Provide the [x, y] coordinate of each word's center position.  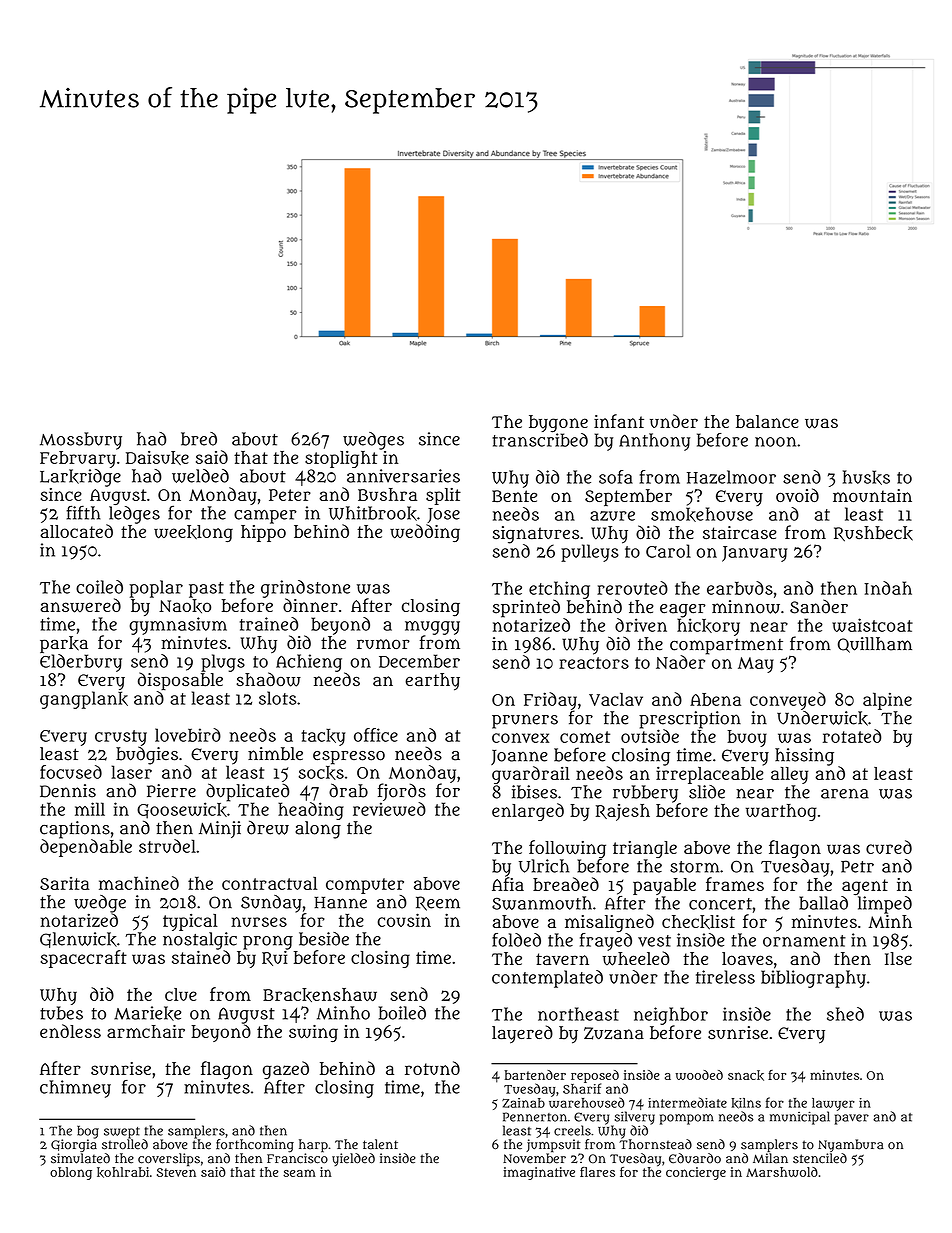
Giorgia [74, 1145]
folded [516, 940]
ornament [804, 941]
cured [889, 847]
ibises [534, 792]
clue [181, 994]
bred [199, 439]
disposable [180, 681]
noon [775, 442]
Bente [514, 496]
